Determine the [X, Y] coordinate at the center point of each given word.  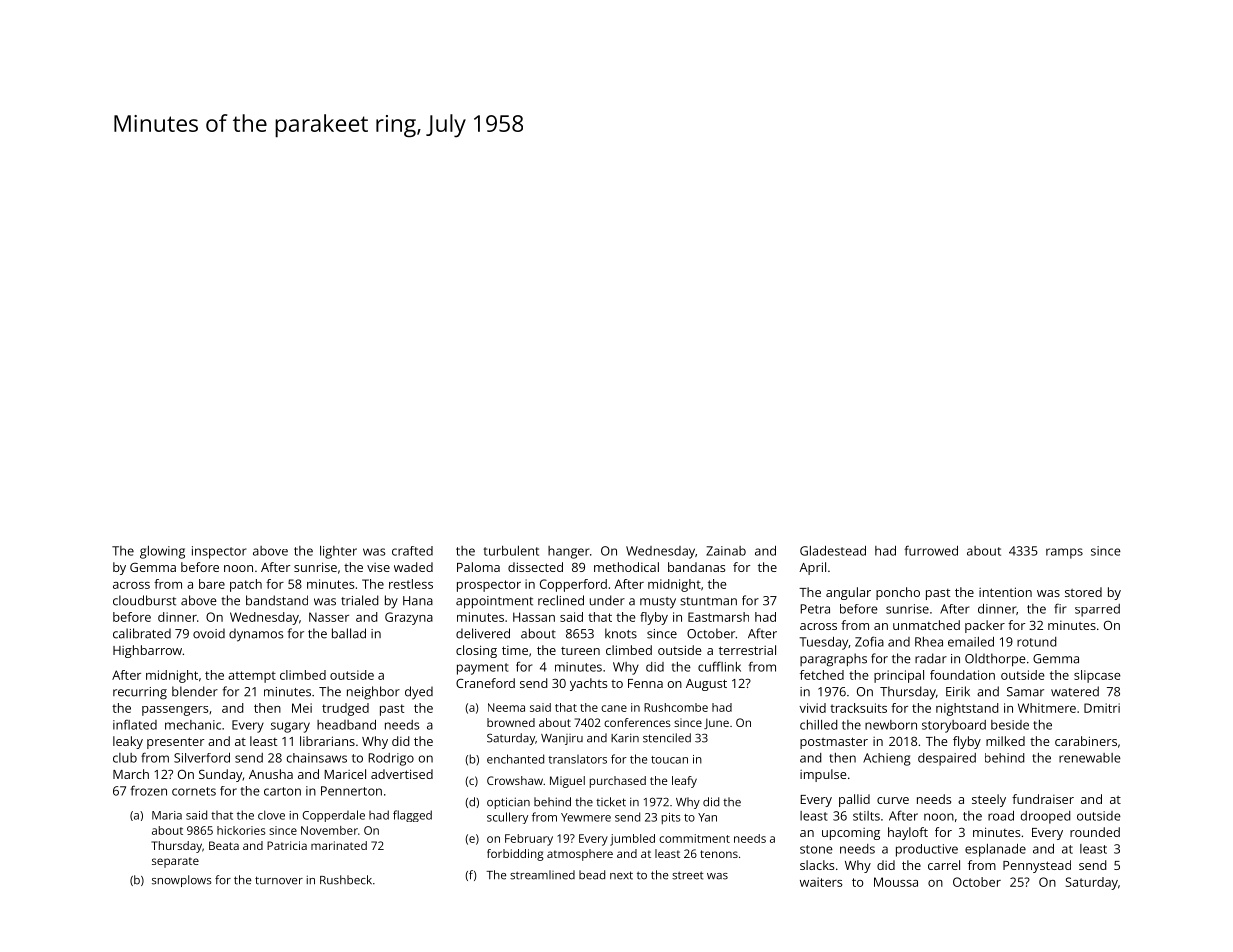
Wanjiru [562, 739]
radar [931, 658]
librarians [327, 741]
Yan [707, 817]
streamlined [542, 875]
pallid [854, 800]
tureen [580, 651]
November [329, 830]
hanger [568, 552]
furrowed [931, 550]
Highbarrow [147, 651]
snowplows [182, 881]
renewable [1090, 758]
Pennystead [1037, 866]
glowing [162, 552]
